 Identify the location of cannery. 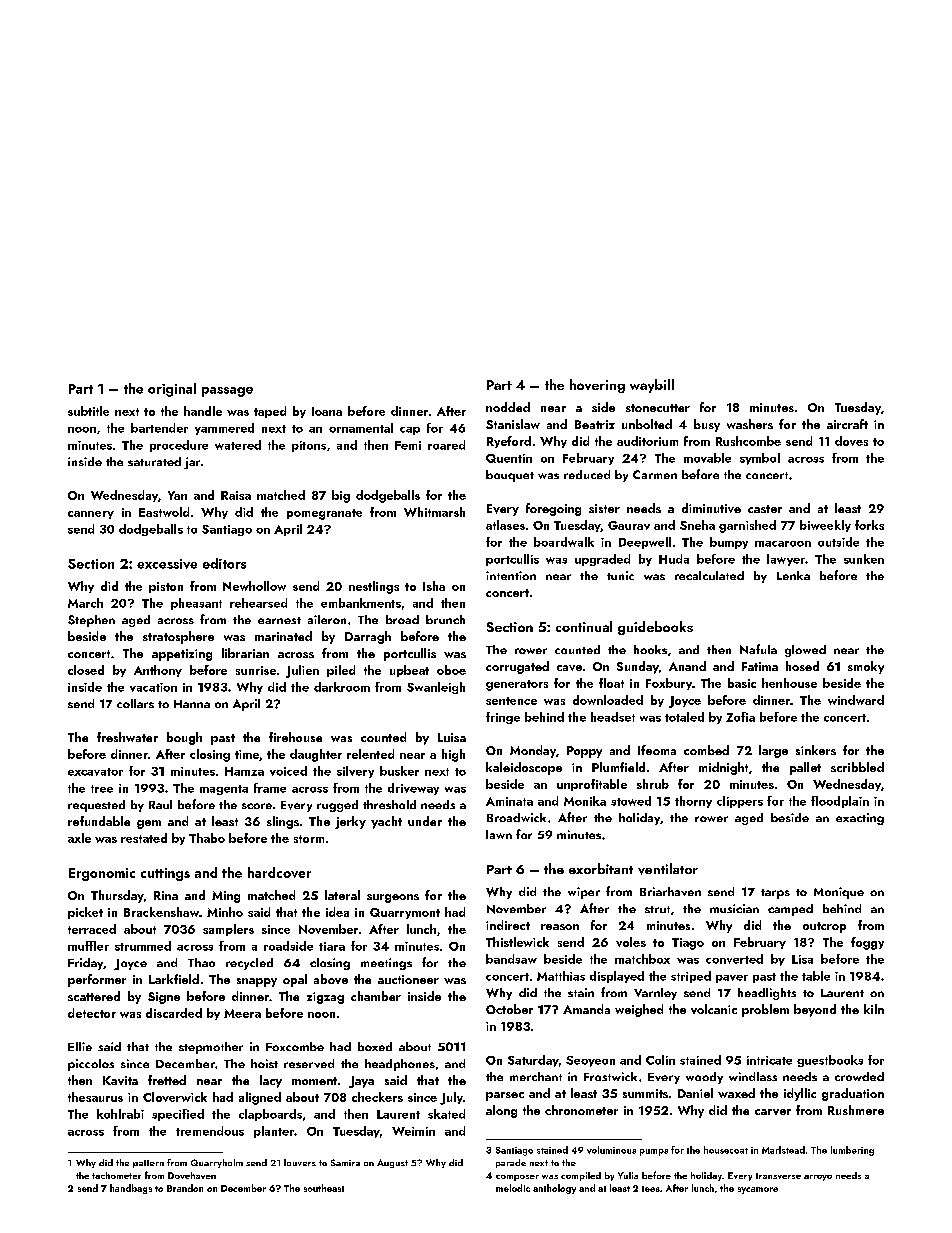
(91, 515).
